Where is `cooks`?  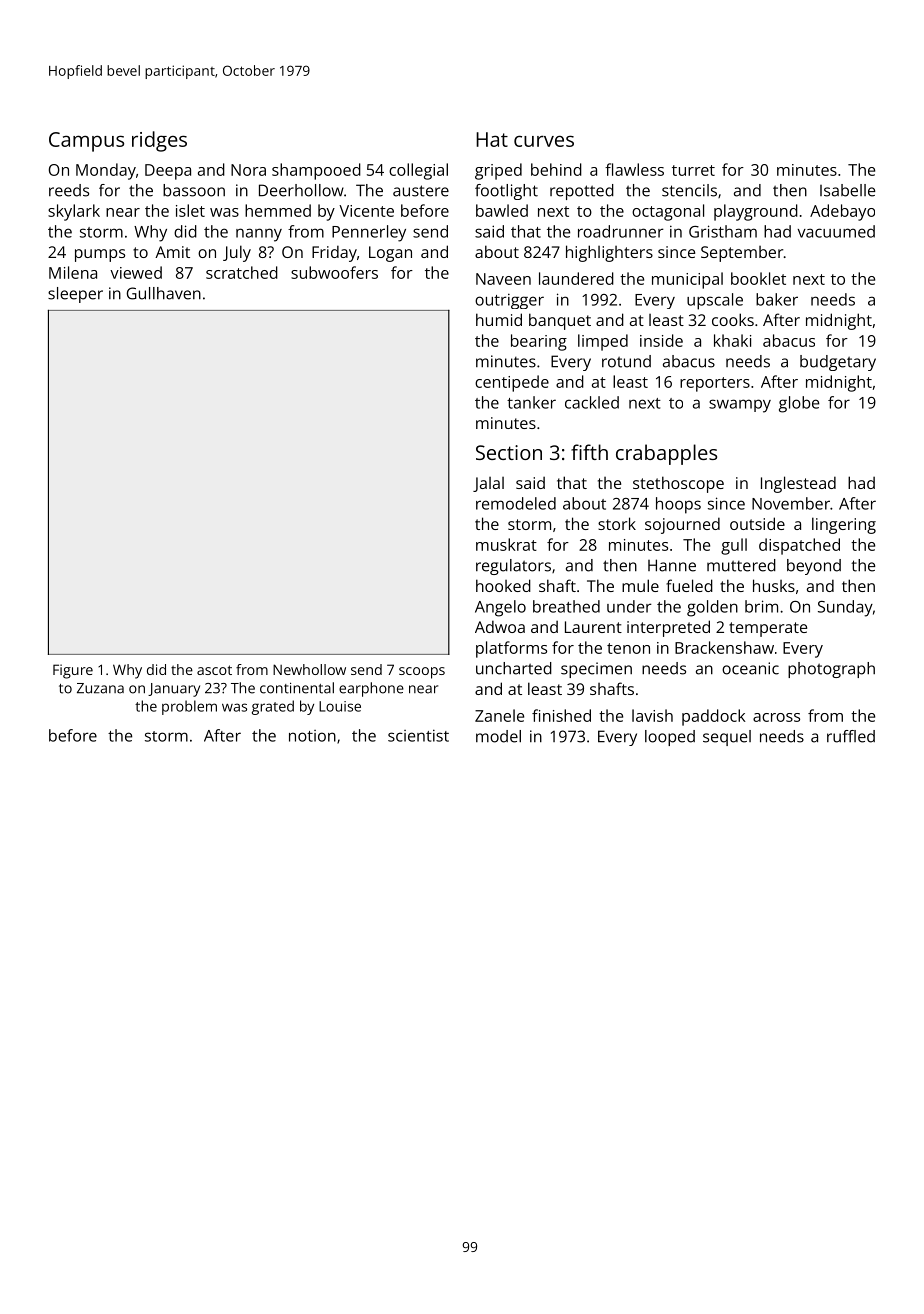
cooks is located at coordinates (733, 319).
